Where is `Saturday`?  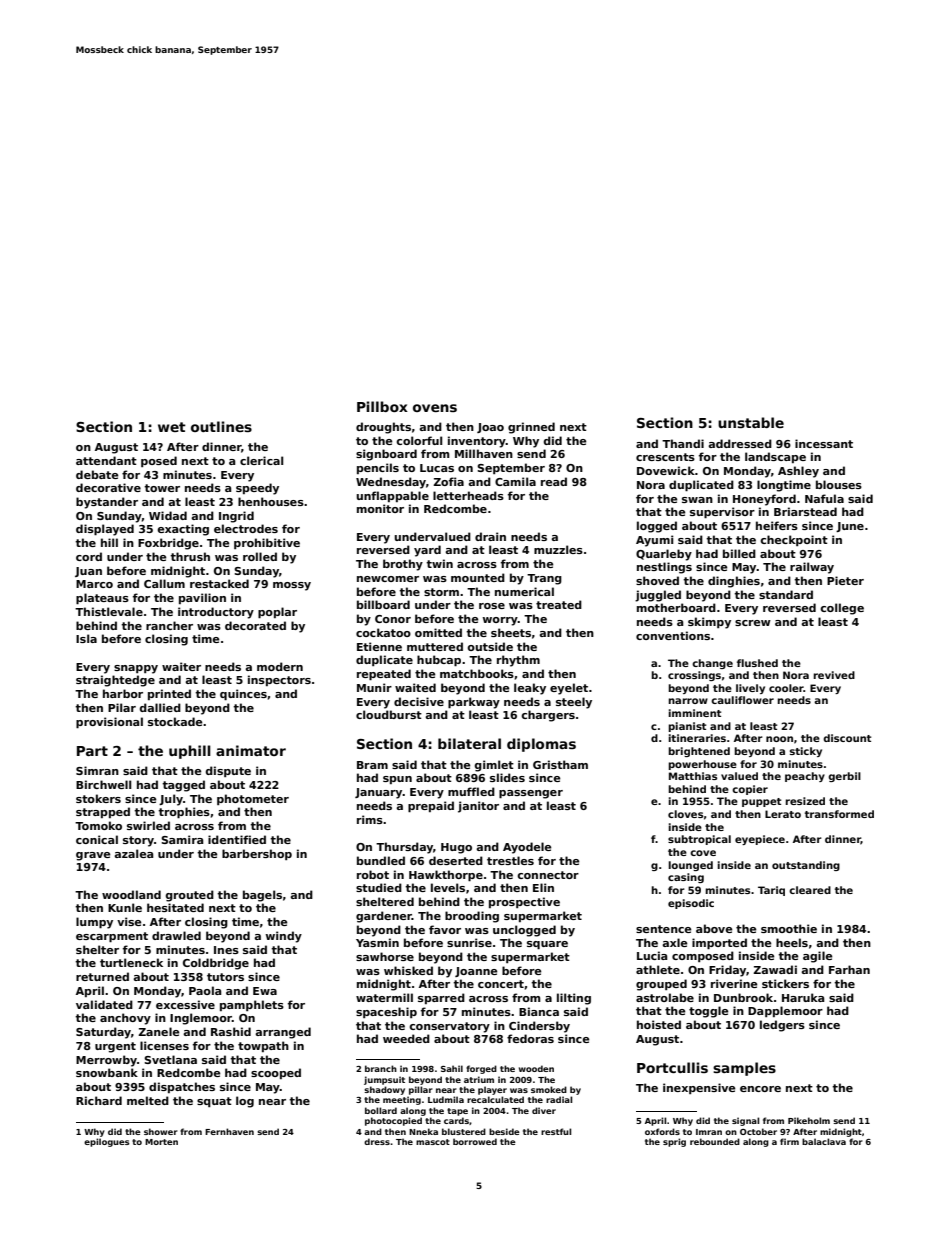
Saturday is located at coordinates (103, 1033).
